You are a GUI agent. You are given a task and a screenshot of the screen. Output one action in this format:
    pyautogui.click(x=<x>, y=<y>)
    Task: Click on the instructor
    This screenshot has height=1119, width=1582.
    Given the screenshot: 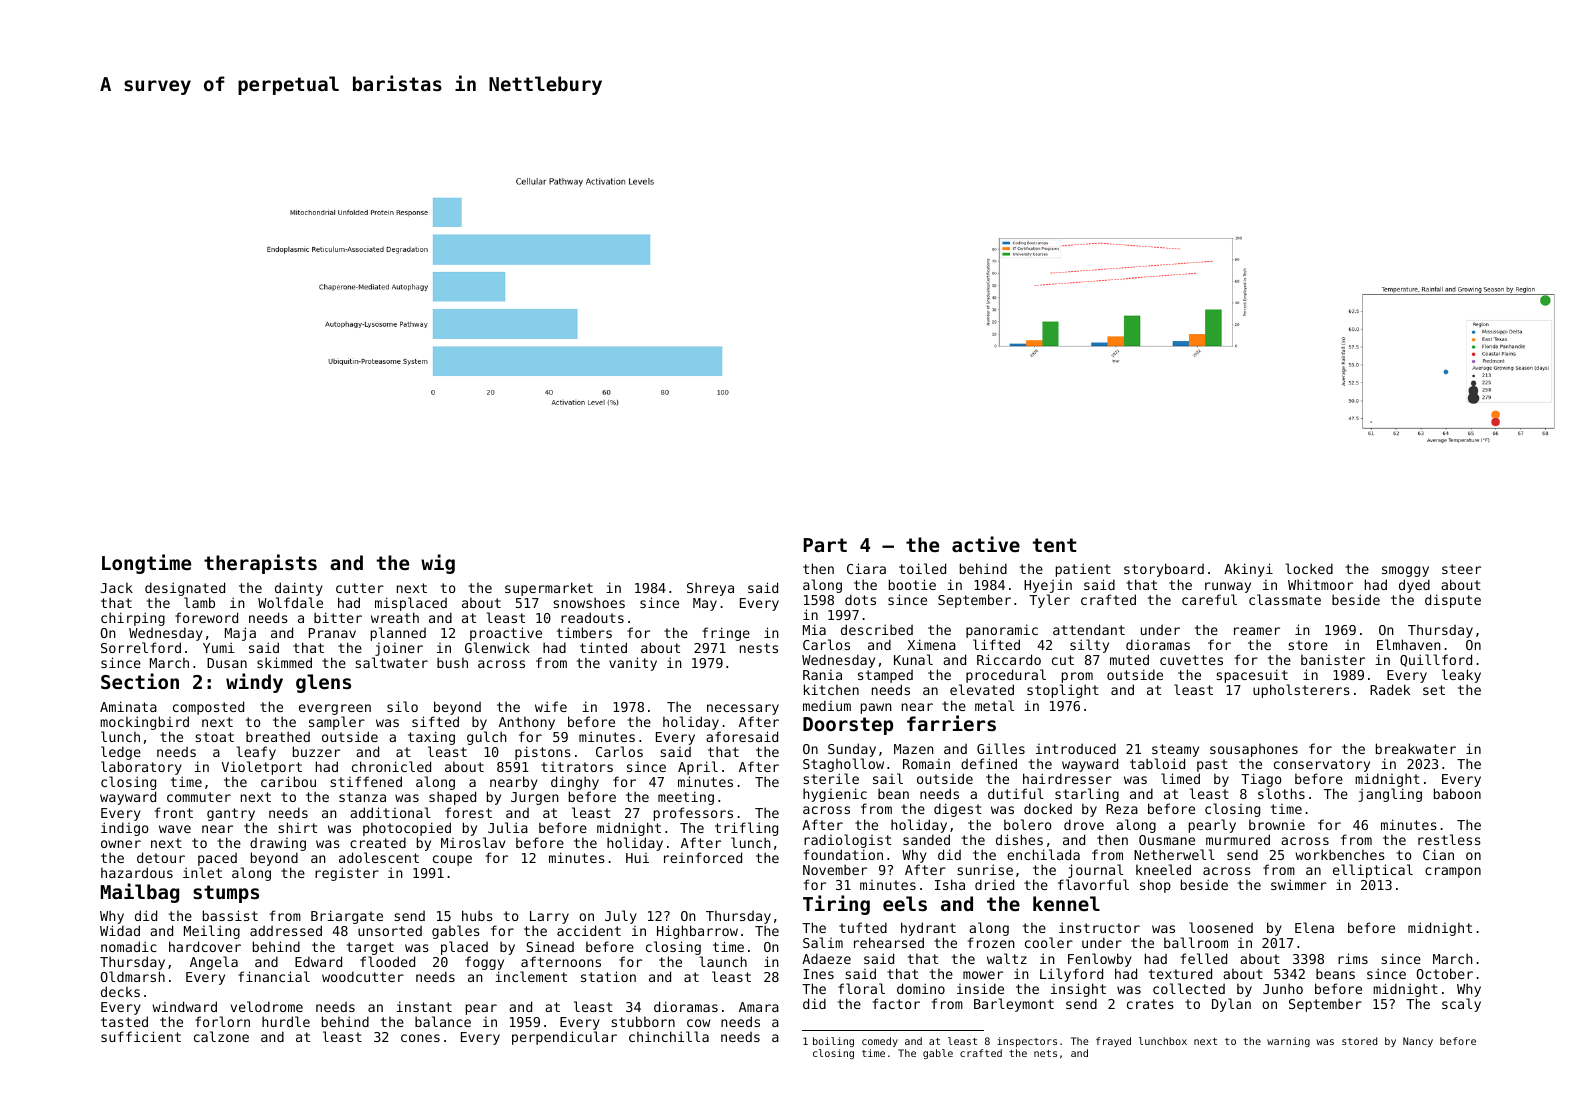 What is the action you would take?
    pyautogui.click(x=1099, y=927)
